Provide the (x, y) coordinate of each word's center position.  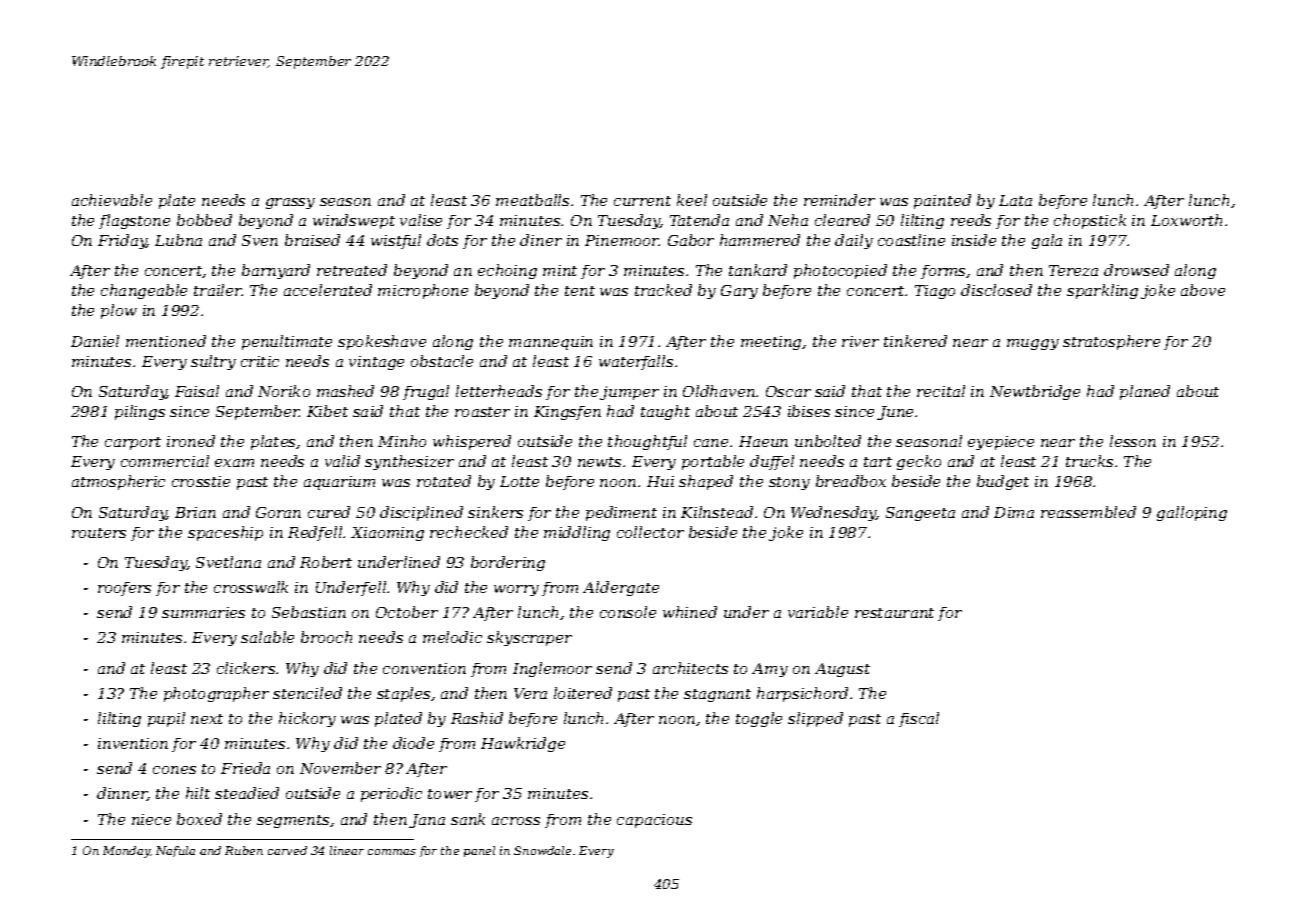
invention (133, 743)
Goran (278, 512)
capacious (654, 821)
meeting (771, 343)
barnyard (276, 271)
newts (599, 462)
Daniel (95, 341)
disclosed (996, 290)
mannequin (551, 343)
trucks (1089, 461)
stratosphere (1111, 342)
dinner (122, 794)
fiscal (919, 719)
